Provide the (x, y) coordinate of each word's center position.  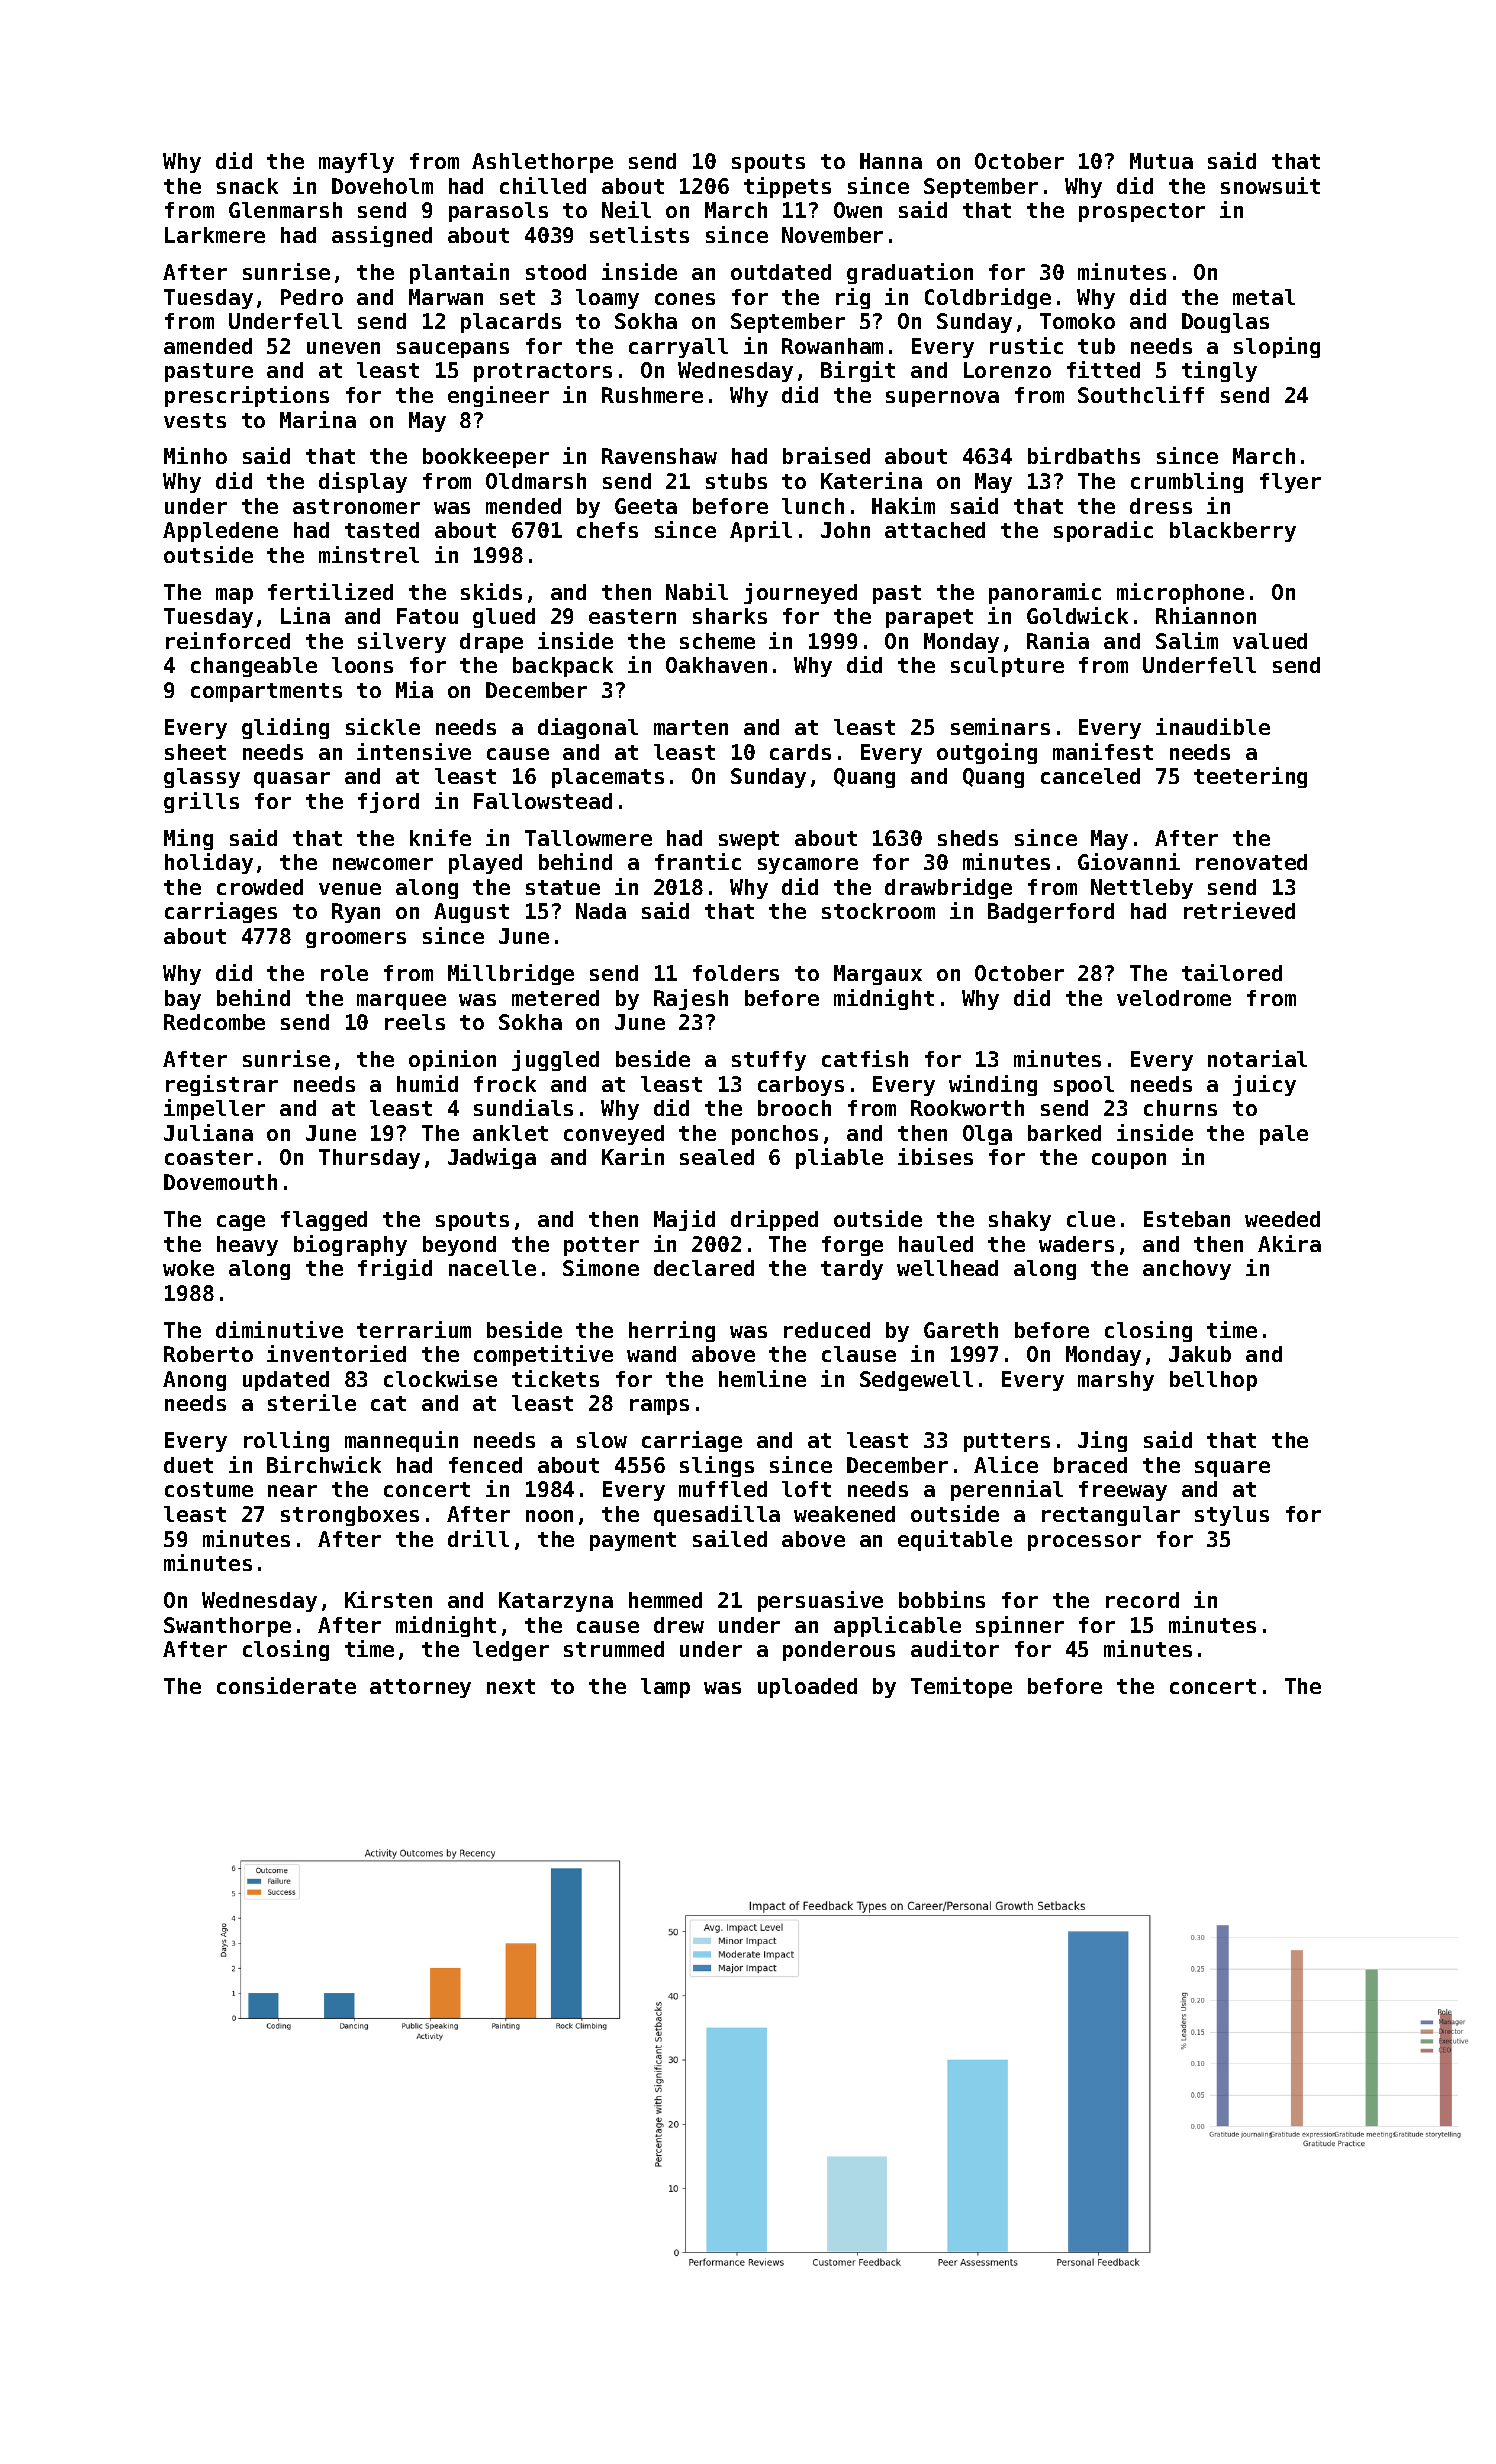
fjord (388, 802)
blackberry (1233, 532)
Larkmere (215, 235)
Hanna (891, 161)
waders (1076, 1244)
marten (691, 727)
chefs (607, 530)
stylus (1232, 1516)
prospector (1142, 212)
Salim (1187, 640)
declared (704, 1268)
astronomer (356, 506)
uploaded (807, 1688)
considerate (286, 1685)
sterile (312, 1402)
